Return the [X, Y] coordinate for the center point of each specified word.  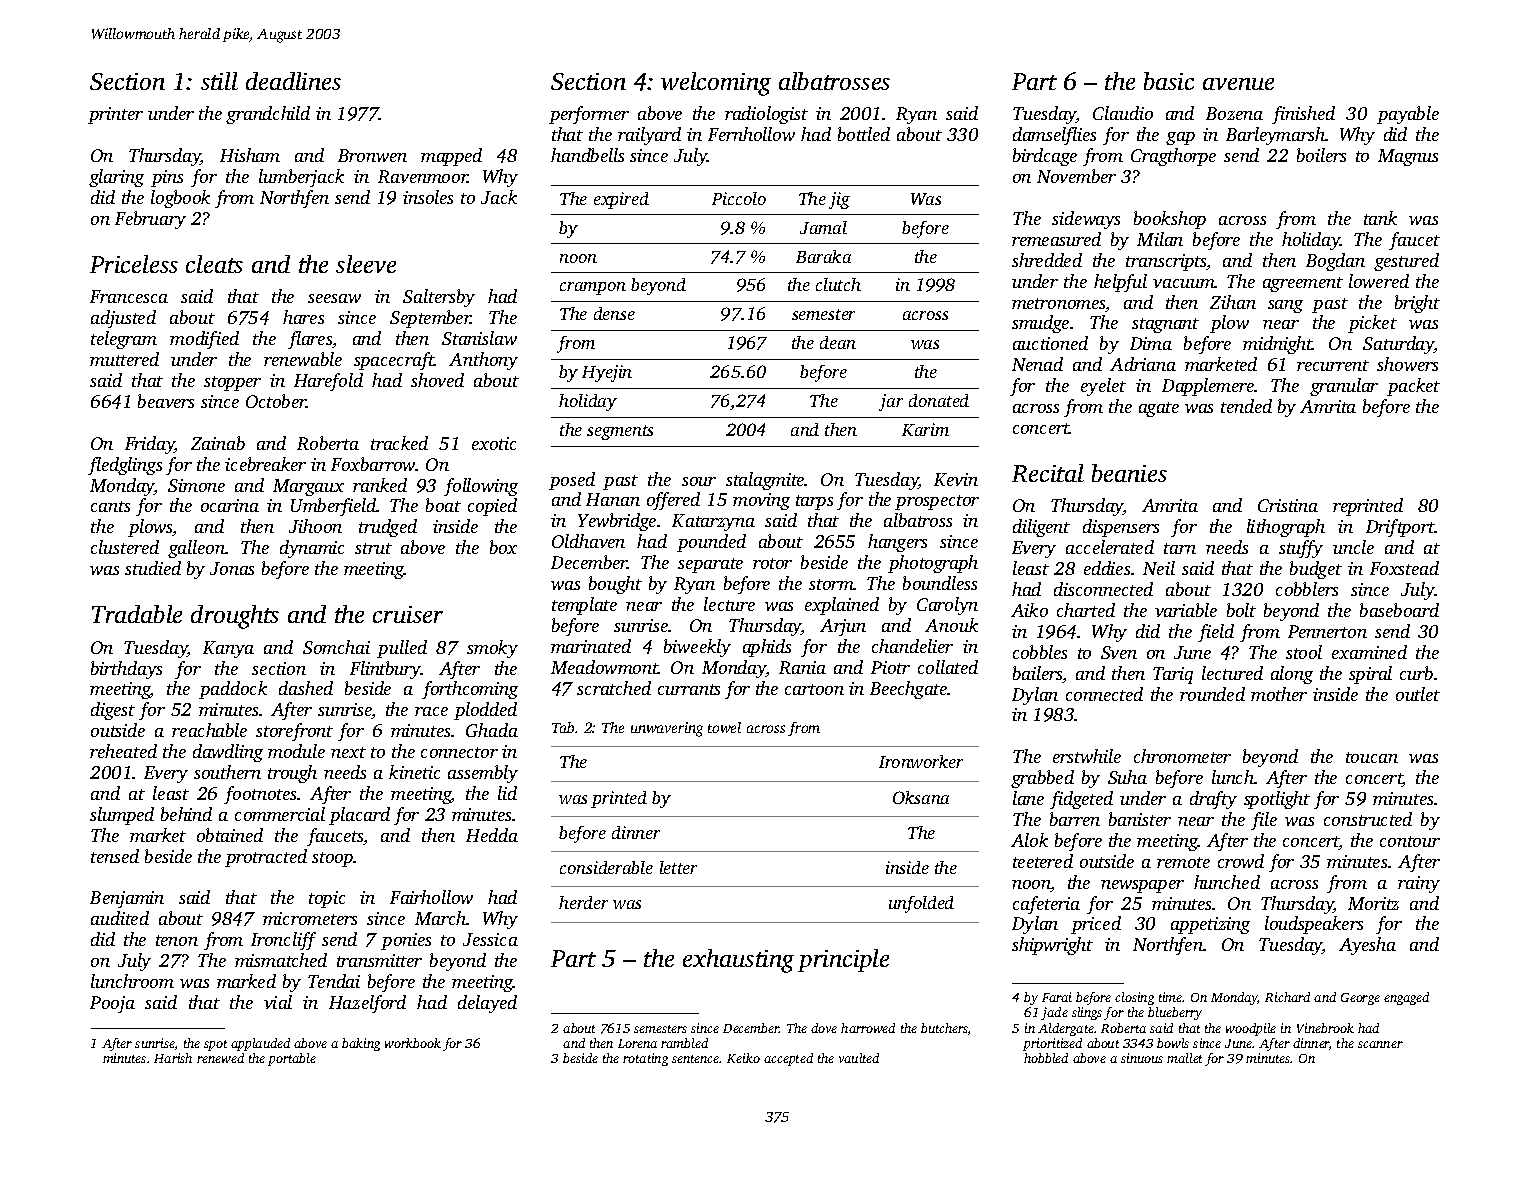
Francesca [129, 296]
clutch [838, 284]
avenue [1238, 84]
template [584, 606]
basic [1169, 81]
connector [459, 752]
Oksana [921, 797]
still [219, 81]
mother [1279, 694]
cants [110, 506]
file [1264, 821]
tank [1380, 218]
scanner [1380, 1044]
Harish [173, 1058]
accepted [788, 1059]
